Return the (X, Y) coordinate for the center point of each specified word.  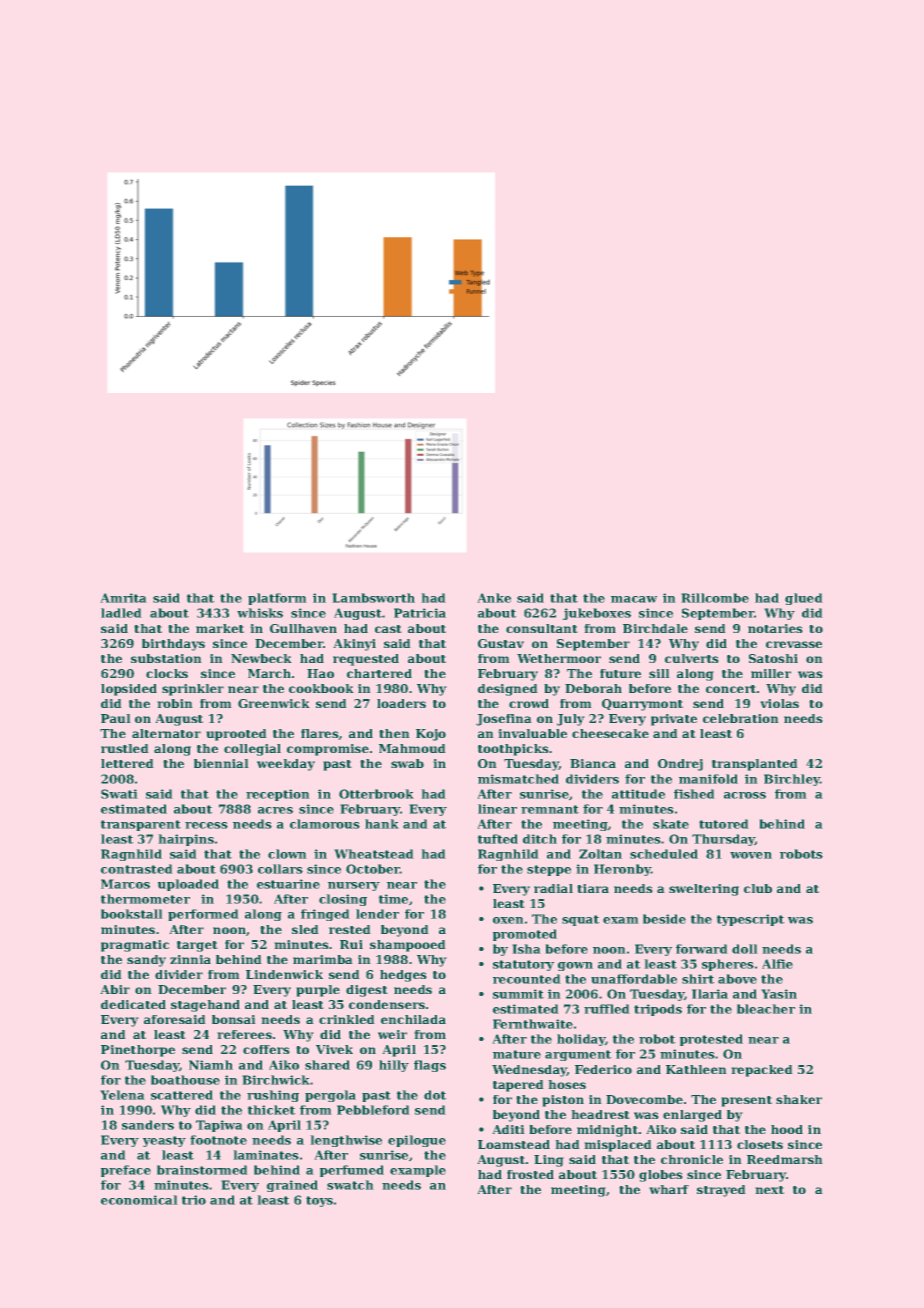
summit (518, 994)
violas (779, 703)
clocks (167, 673)
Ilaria (710, 994)
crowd (529, 703)
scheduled (664, 854)
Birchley (792, 780)
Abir (115, 989)
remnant (550, 809)
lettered (127, 763)
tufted (498, 839)
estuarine (288, 884)
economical (139, 1200)
